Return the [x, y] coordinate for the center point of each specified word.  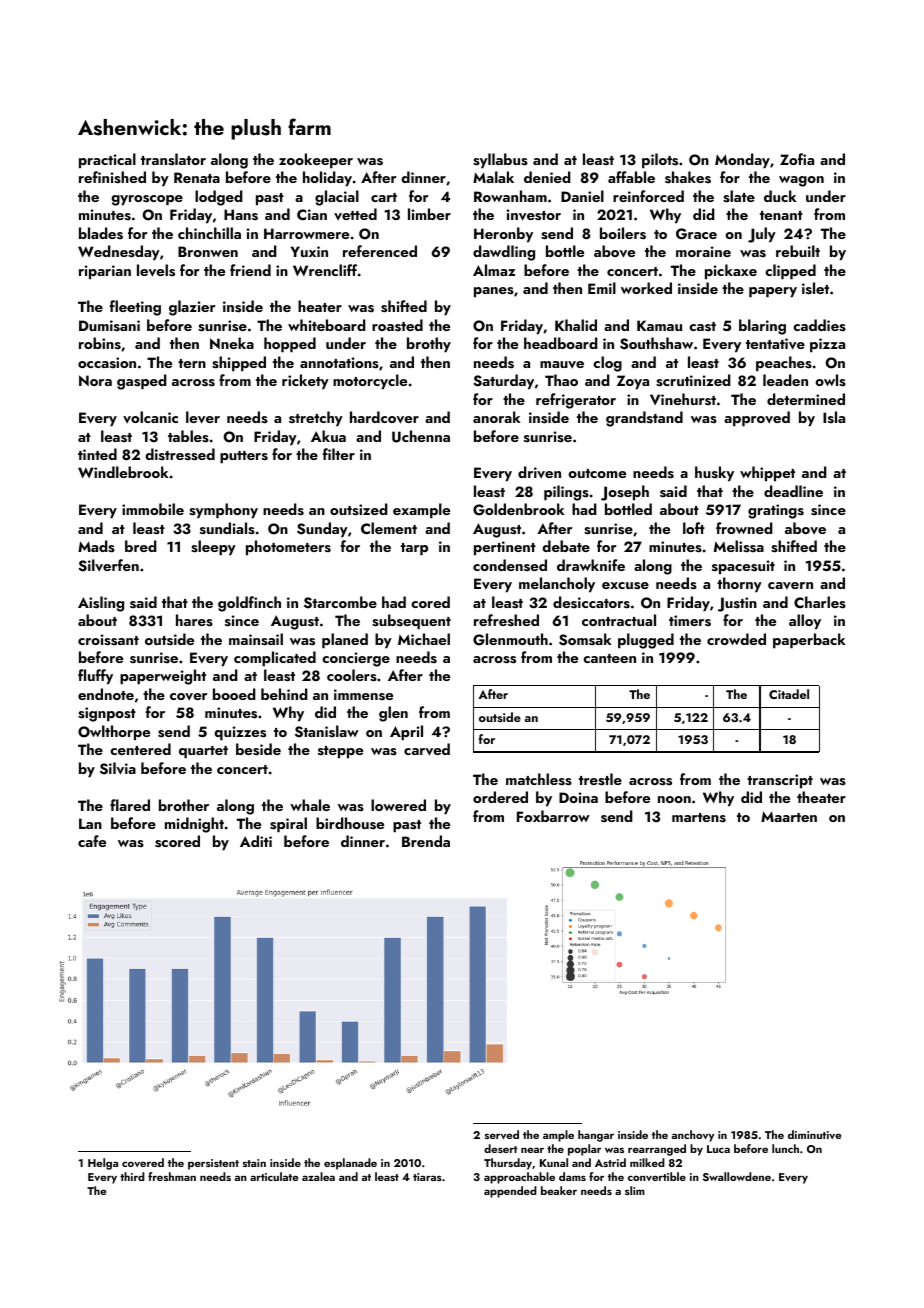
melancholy [557, 585]
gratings [776, 511]
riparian [105, 272]
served [502, 1134]
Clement [389, 528]
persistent [213, 1164]
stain [254, 1163]
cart [384, 197]
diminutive [814, 1134]
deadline [793, 491]
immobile [153, 509]
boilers [623, 233]
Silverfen [108, 565]
